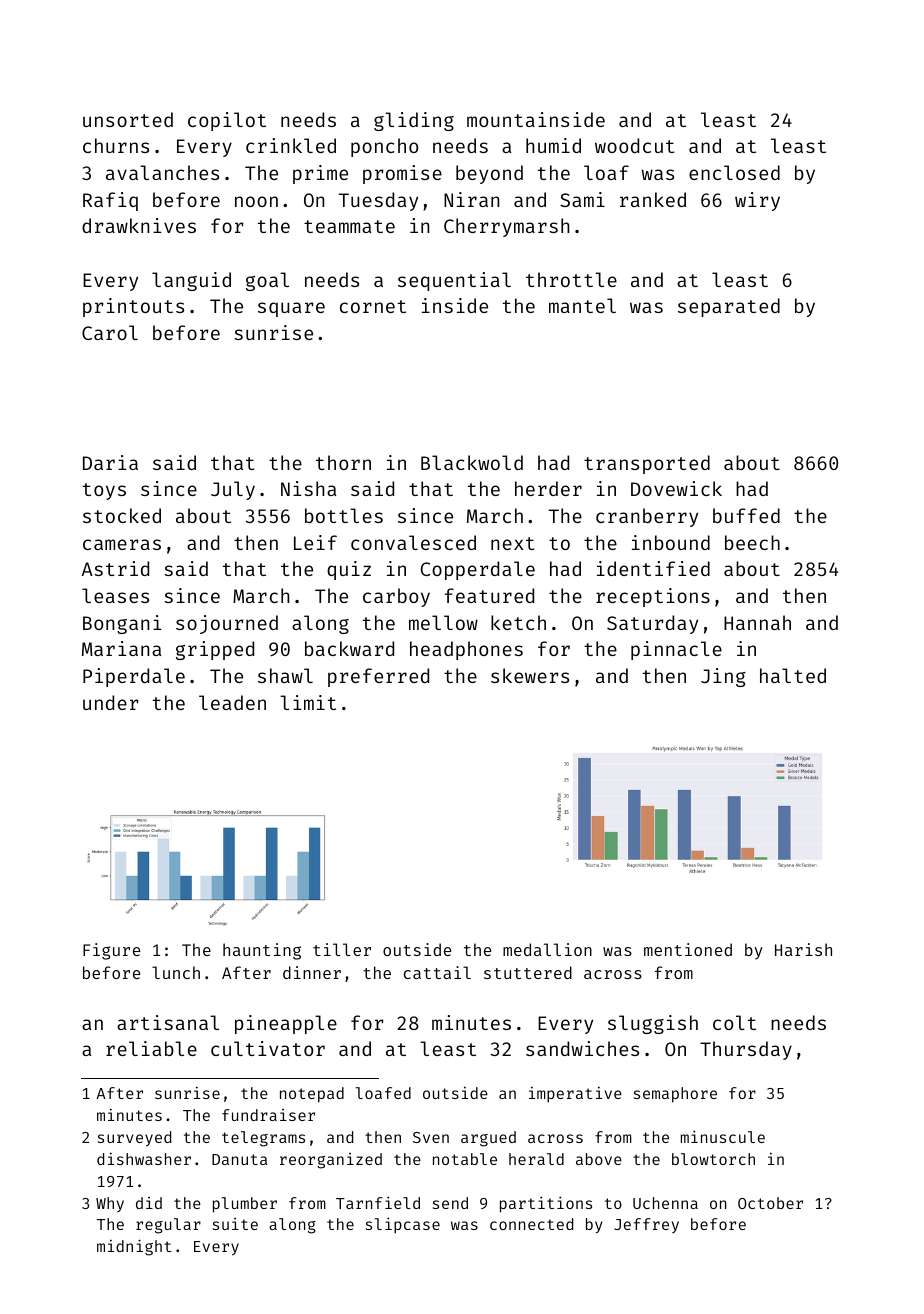  What do you see at coordinates (134, 1139) in the page?
I see `surveyed` at bounding box center [134, 1139].
